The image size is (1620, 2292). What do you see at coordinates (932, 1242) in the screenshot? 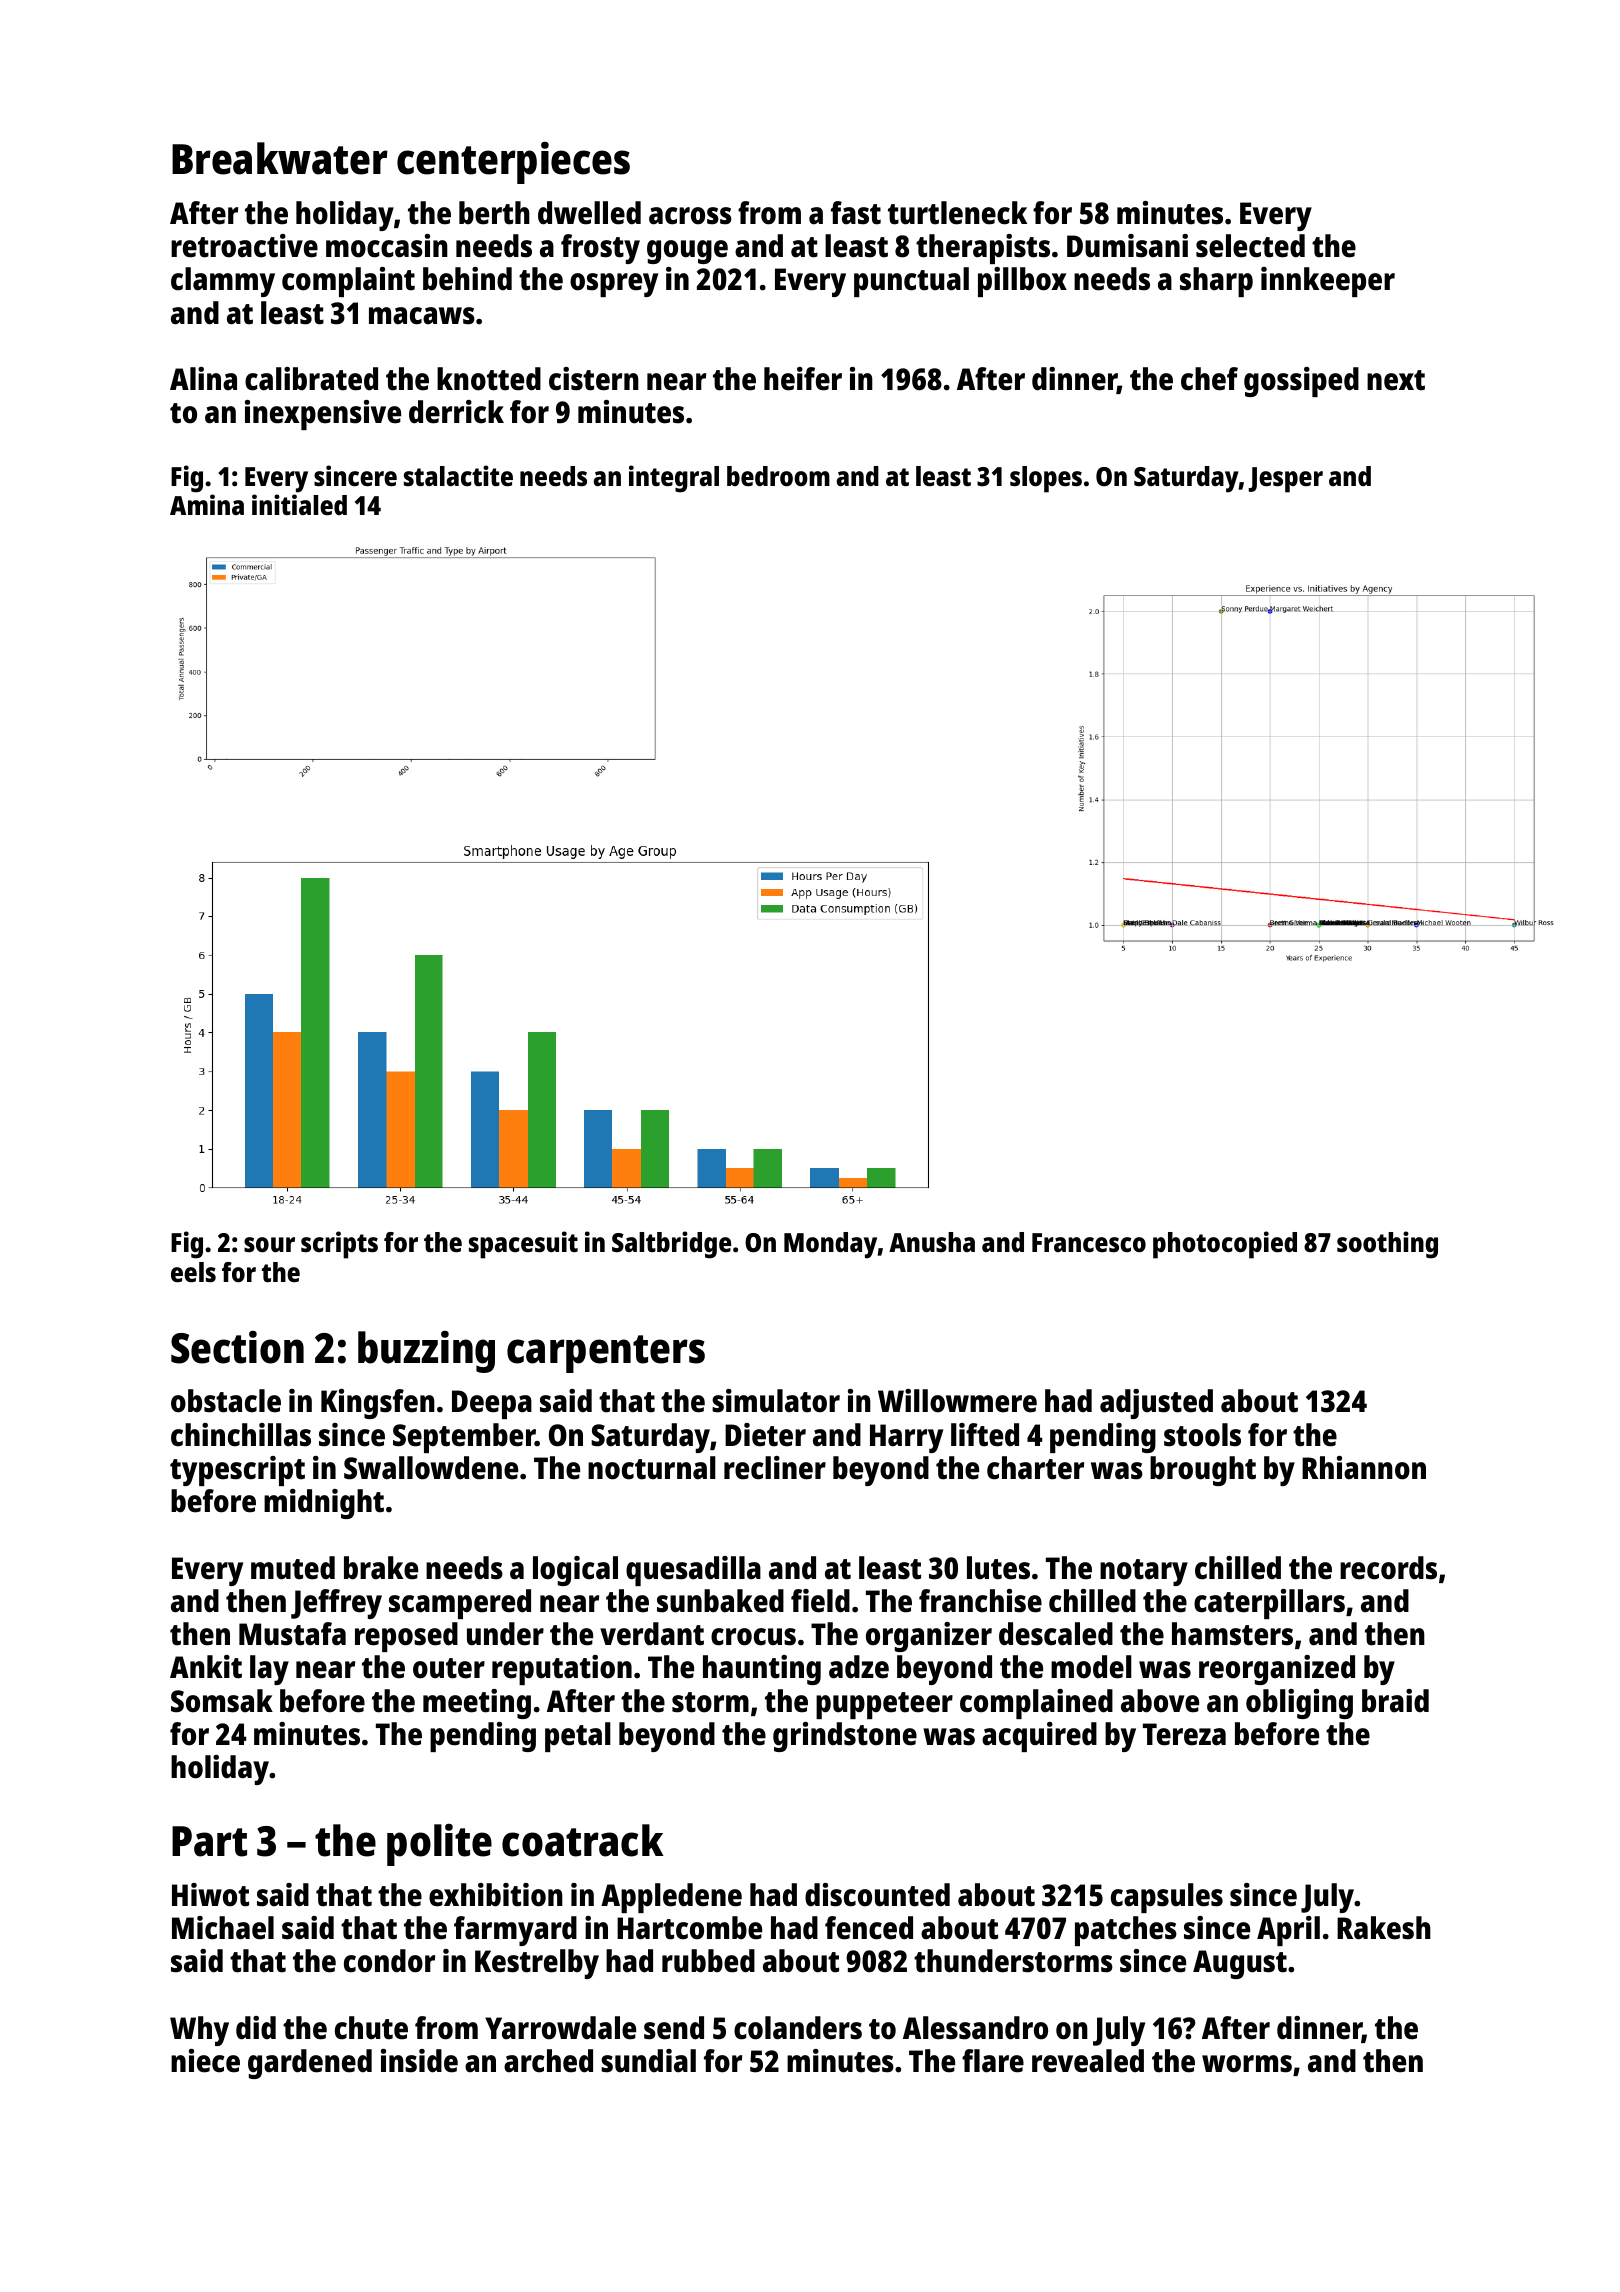
I see `Anusha` at bounding box center [932, 1242].
